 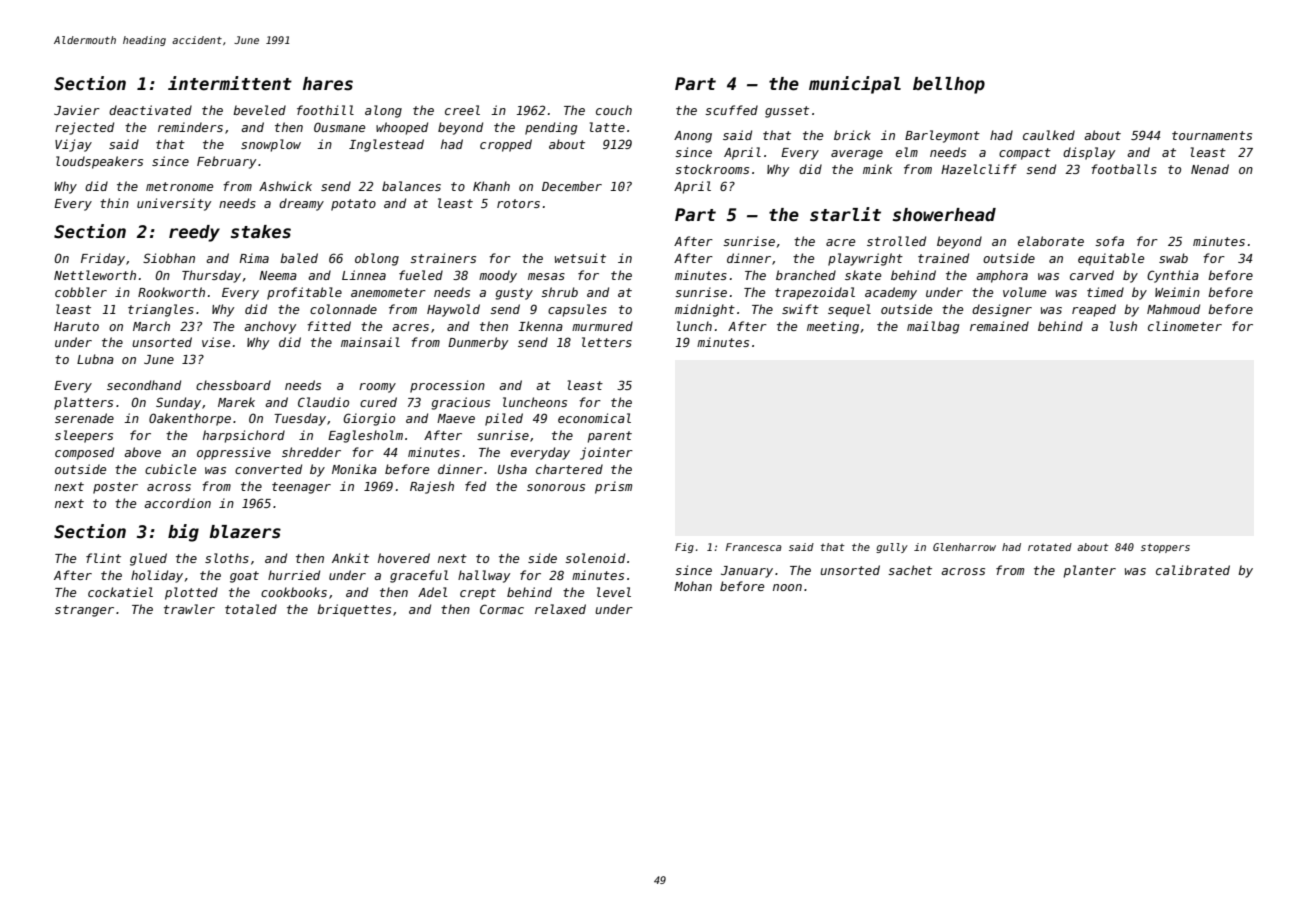 What do you see at coordinates (845, 214) in the screenshot?
I see `starlit` at bounding box center [845, 214].
